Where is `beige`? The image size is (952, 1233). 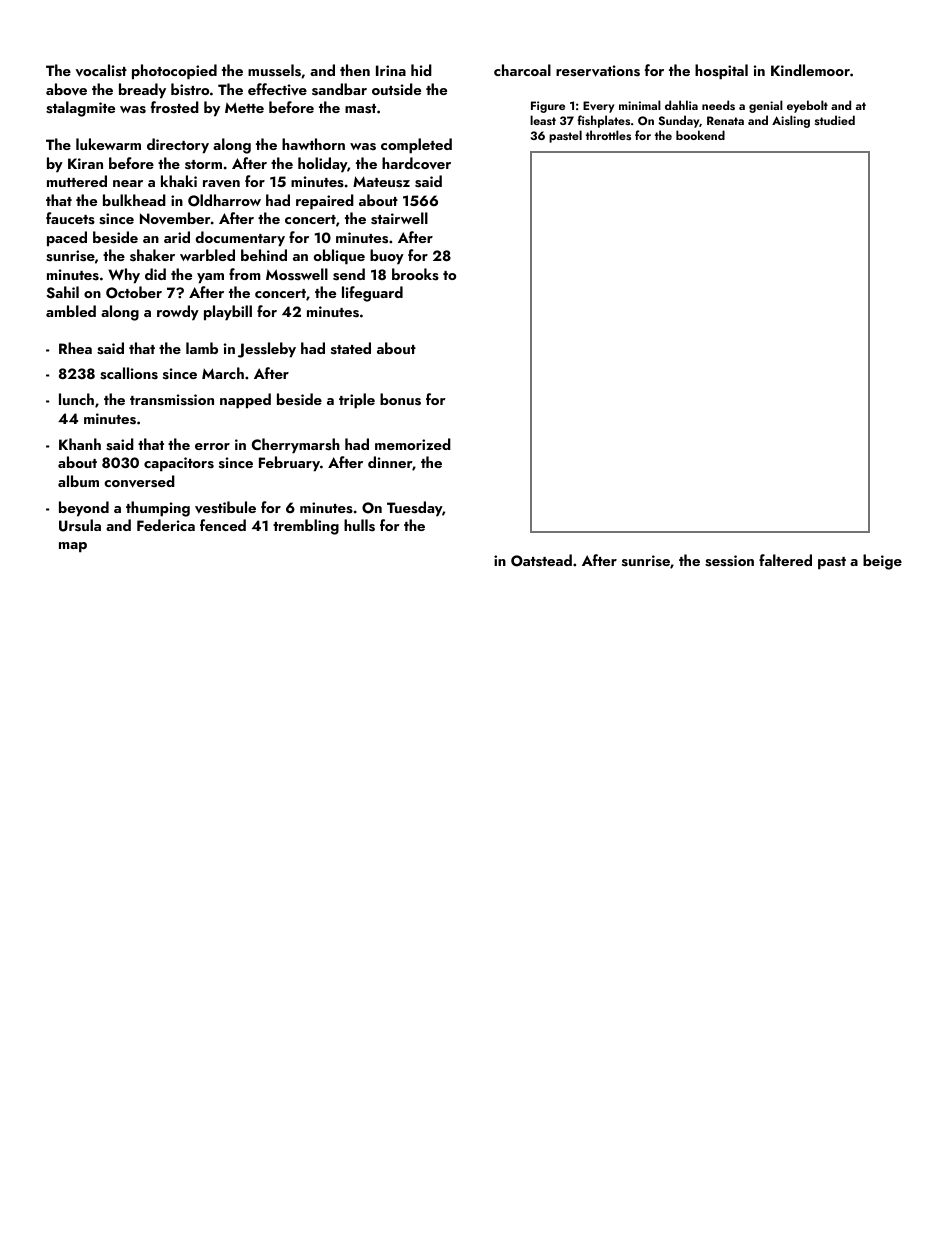 beige is located at coordinates (882, 562).
